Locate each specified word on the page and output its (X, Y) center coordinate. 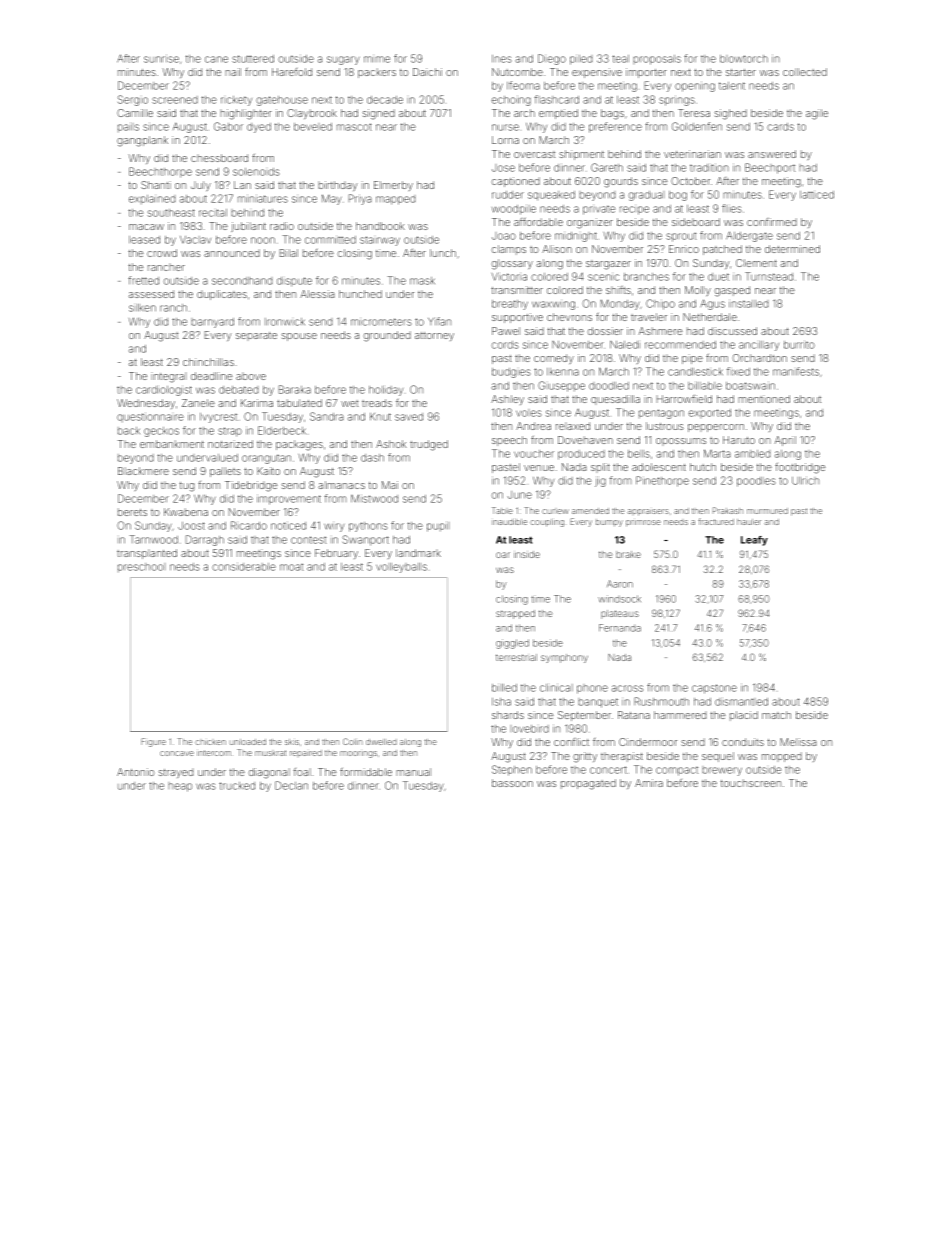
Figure (153, 742)
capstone (714, 689)
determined (792, 249)
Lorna (505, 140)
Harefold (292, 72)
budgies (511, 373)
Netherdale (710, 317)
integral (168, 377)
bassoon (512, 783)
